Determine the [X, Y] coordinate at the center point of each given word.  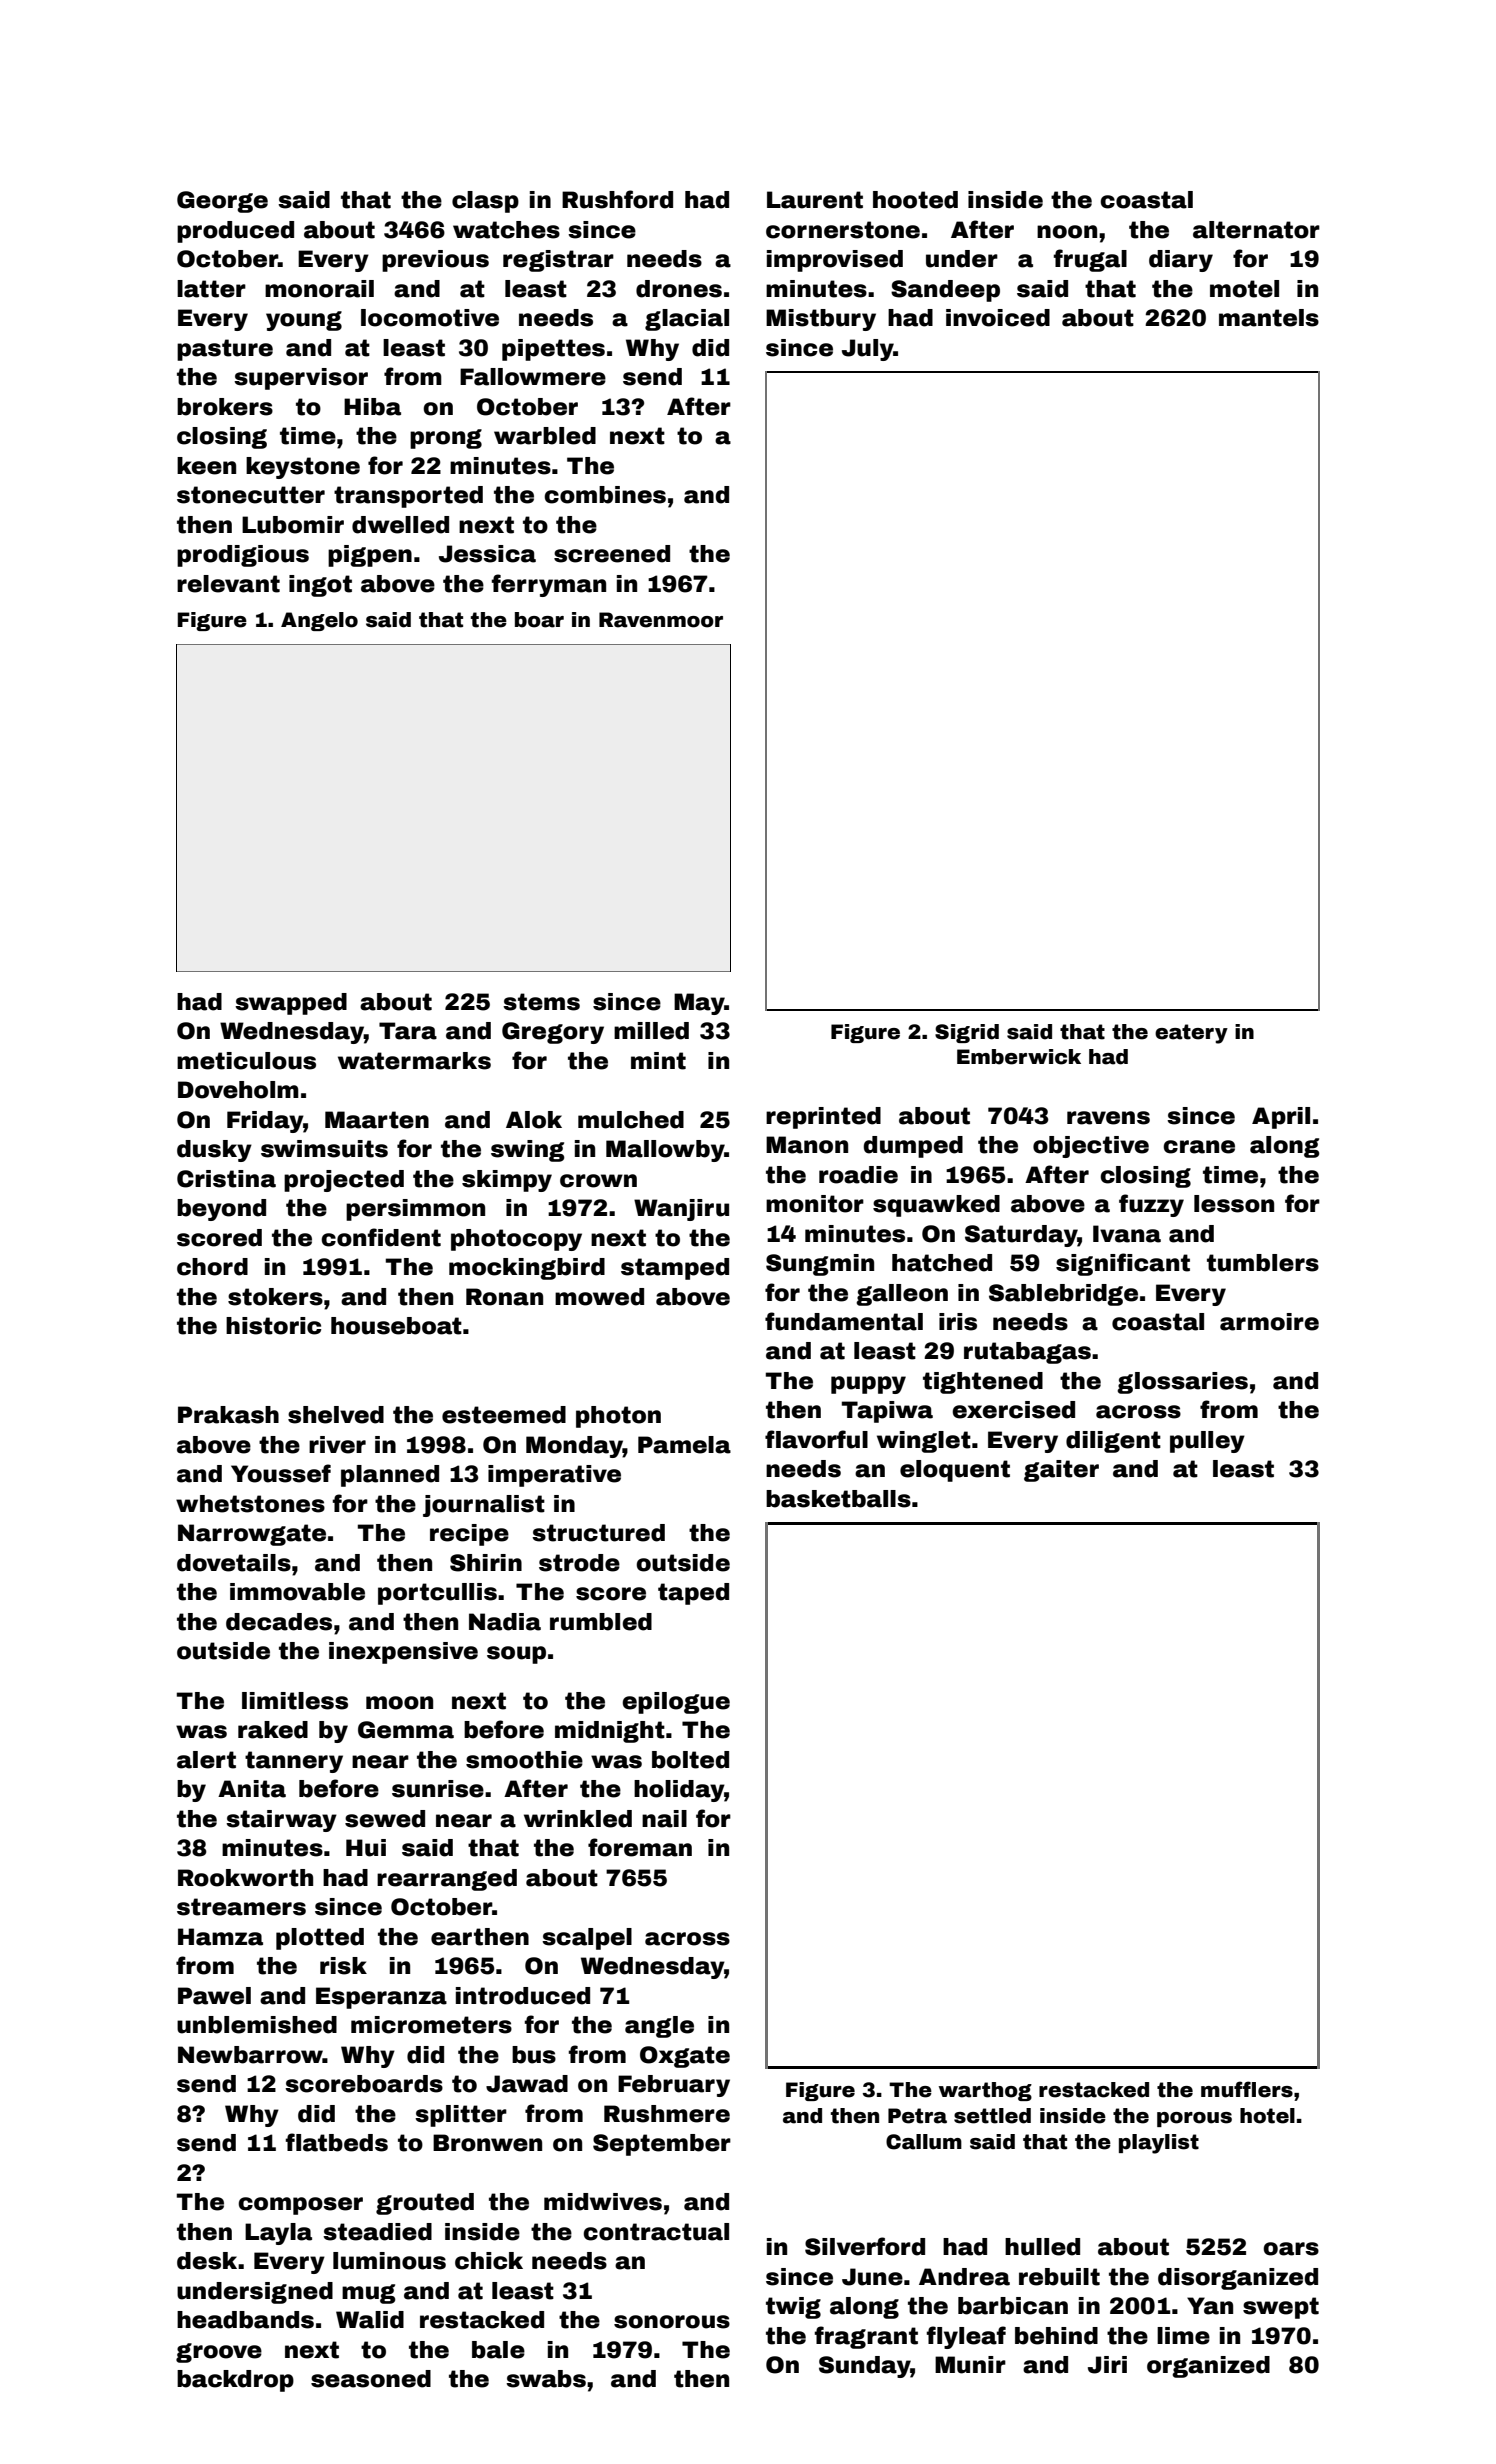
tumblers [1263, 1263]
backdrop [235, 2381]
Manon [807, 1145]
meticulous [246, 1061]
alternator [1256, 230]
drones [679, 289]
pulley [1207, 1442]
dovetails [234, 1563]
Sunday [865, 2367]
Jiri [1107, 2365]
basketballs [838, 1499]
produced [235, 232]
